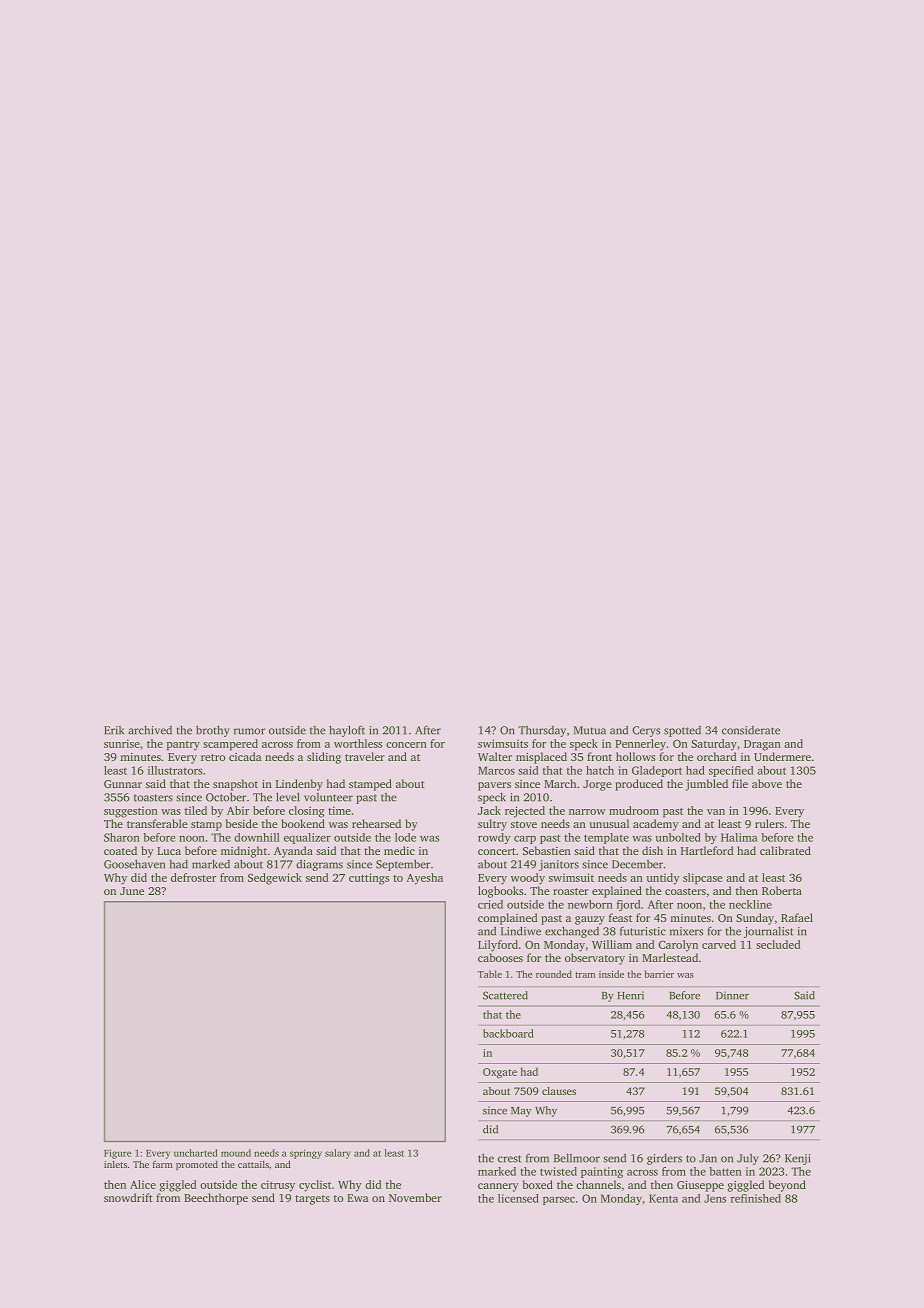 The image size is (924, 1308). What do you see at coordinates (659, 974) in the screenshot?
I see `barrier` at bounding box center [659, 974].
